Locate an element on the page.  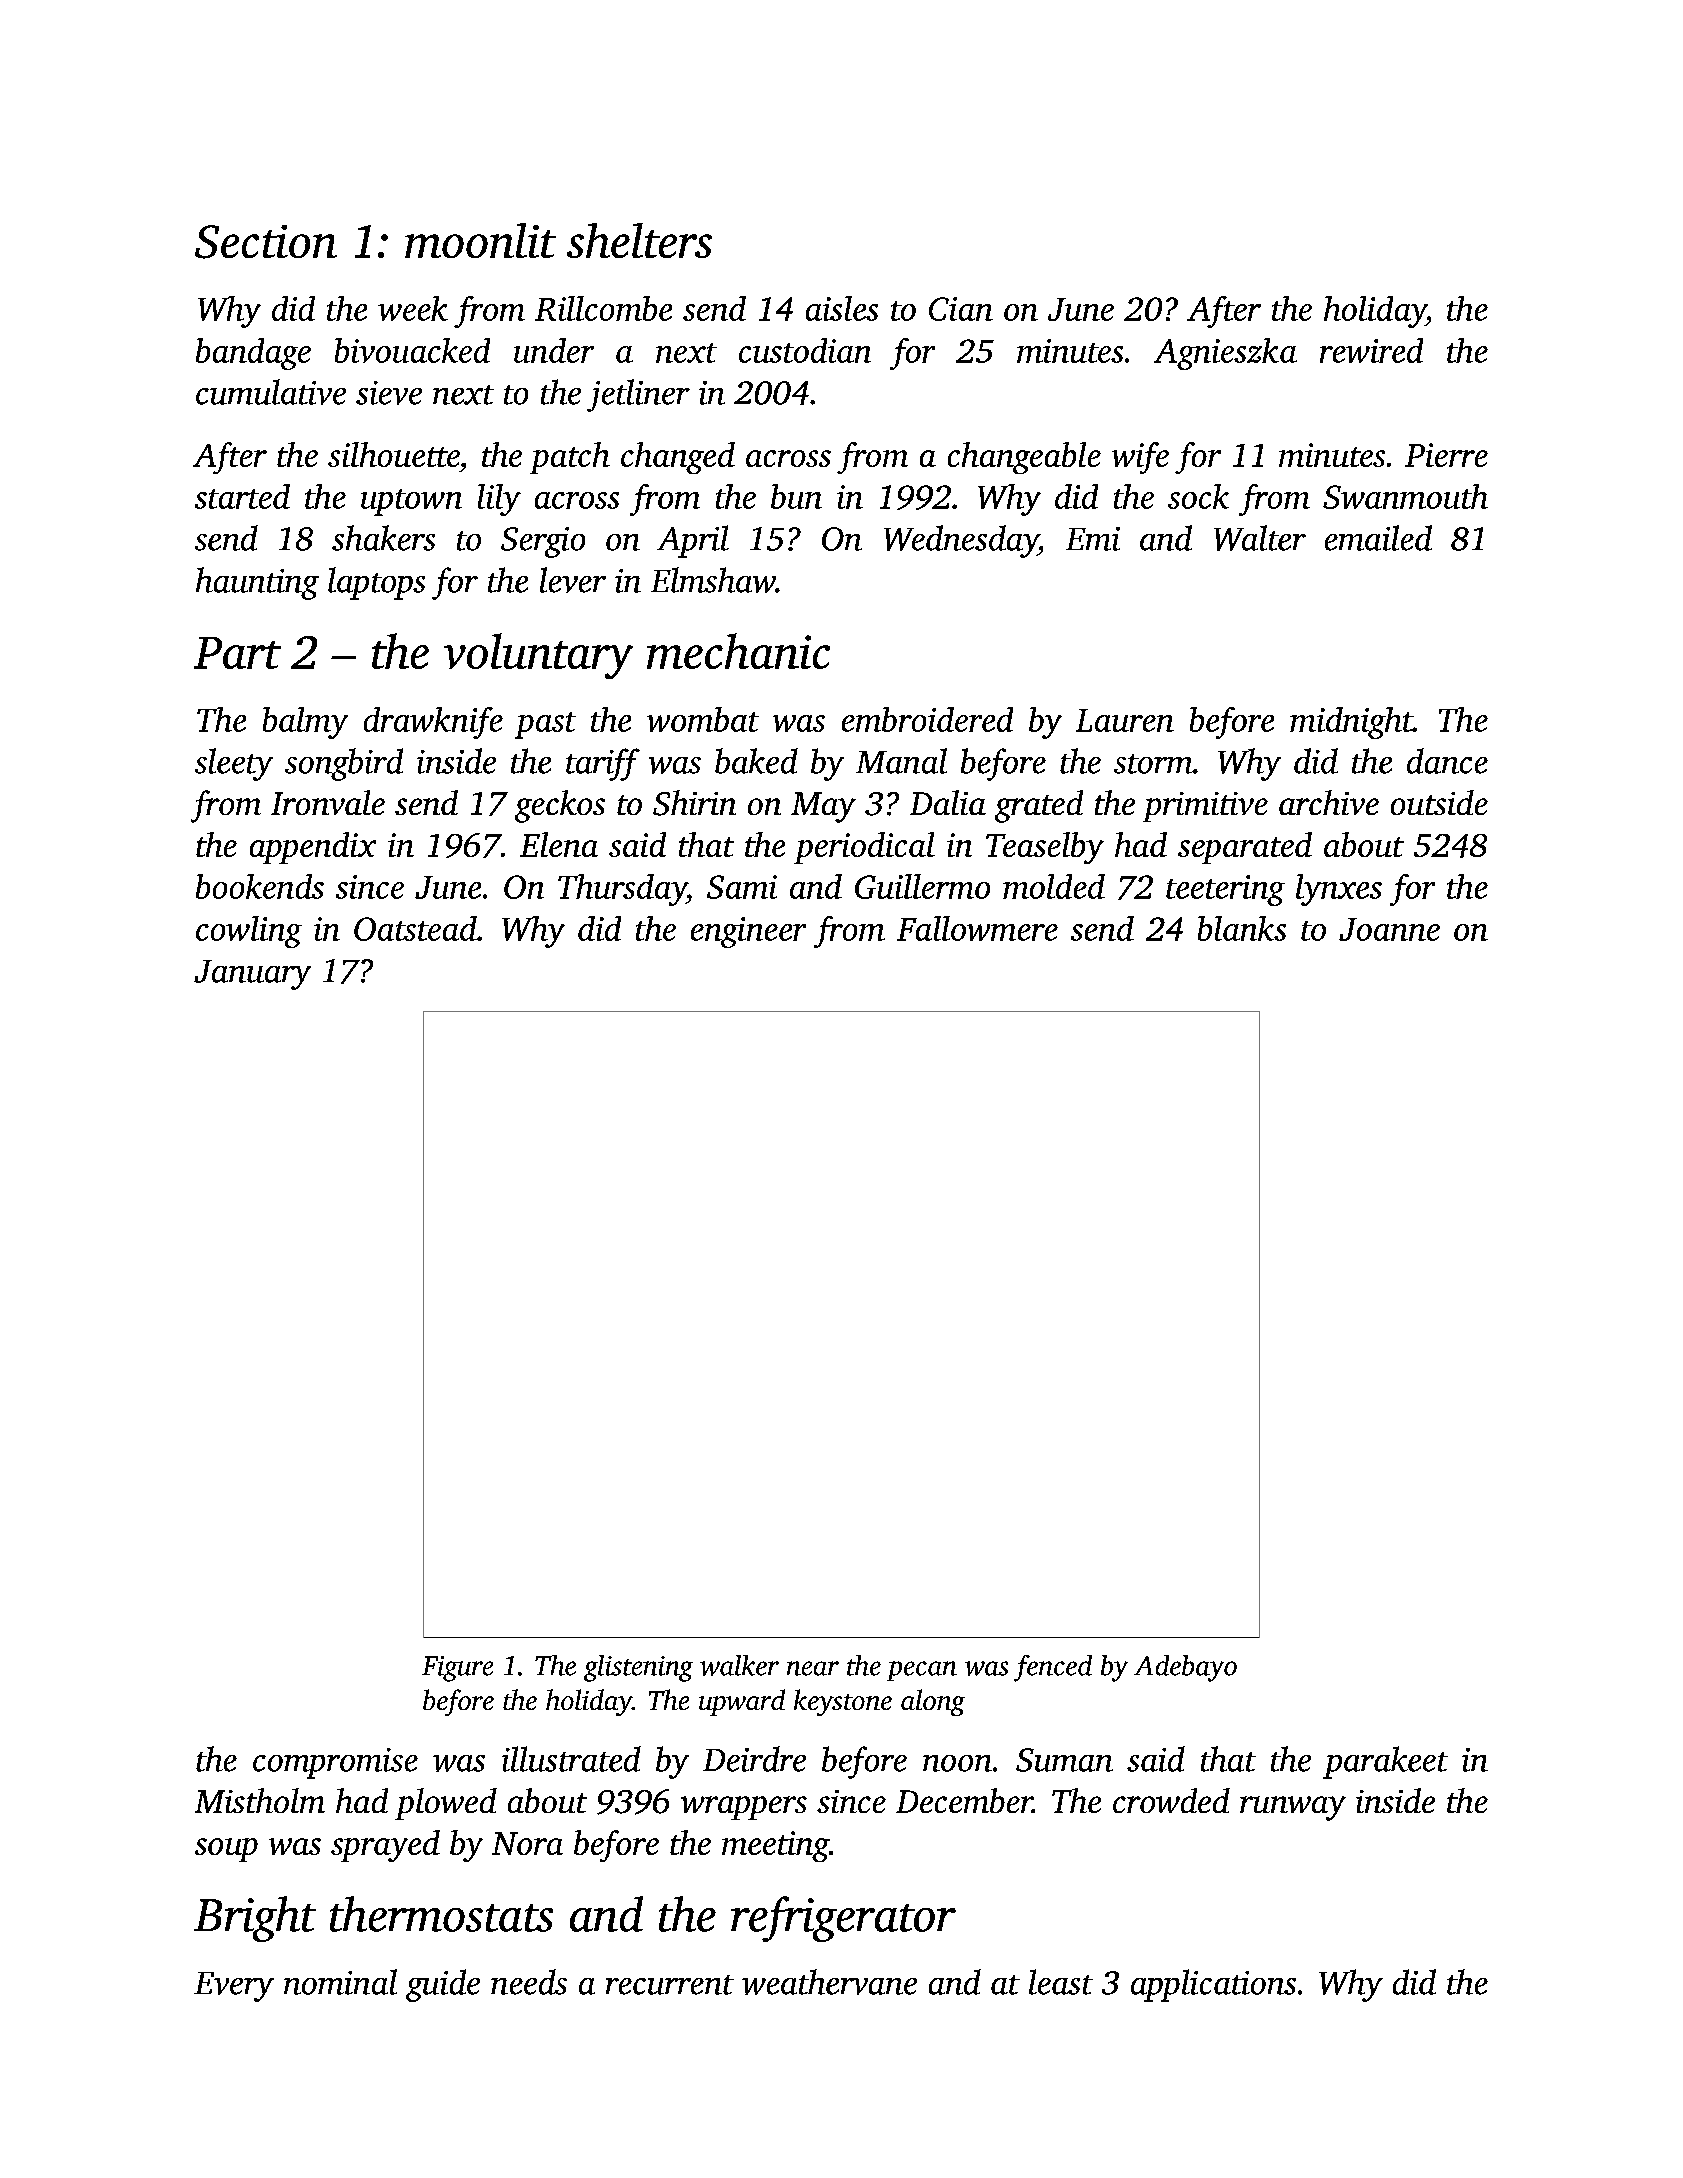
Adebayo is located at coordinates (1185, 1668).
